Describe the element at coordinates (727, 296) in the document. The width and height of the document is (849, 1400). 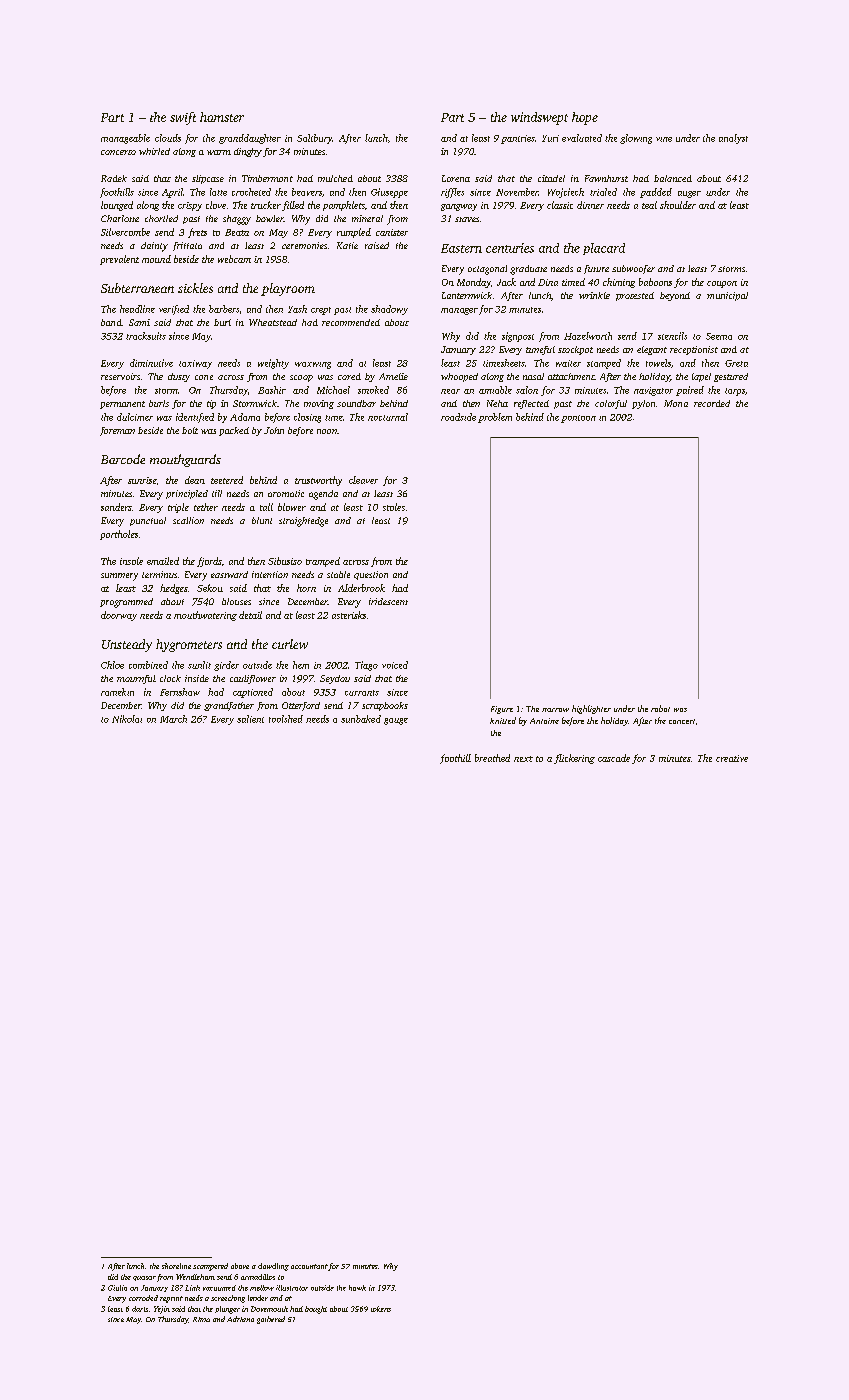
I see `municipal` at that location.
